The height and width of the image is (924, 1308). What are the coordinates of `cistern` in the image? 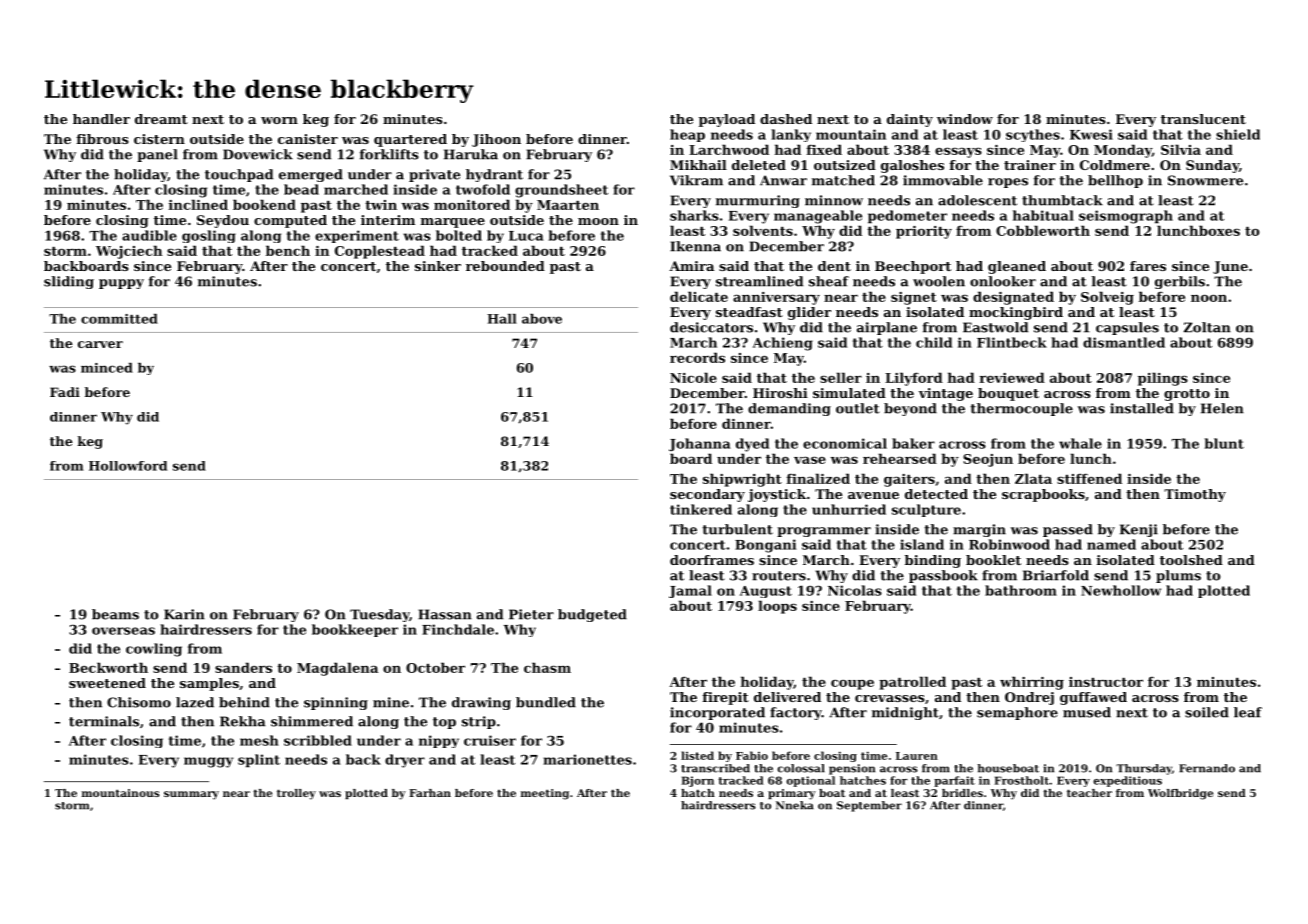 It's located at (159, 139).
